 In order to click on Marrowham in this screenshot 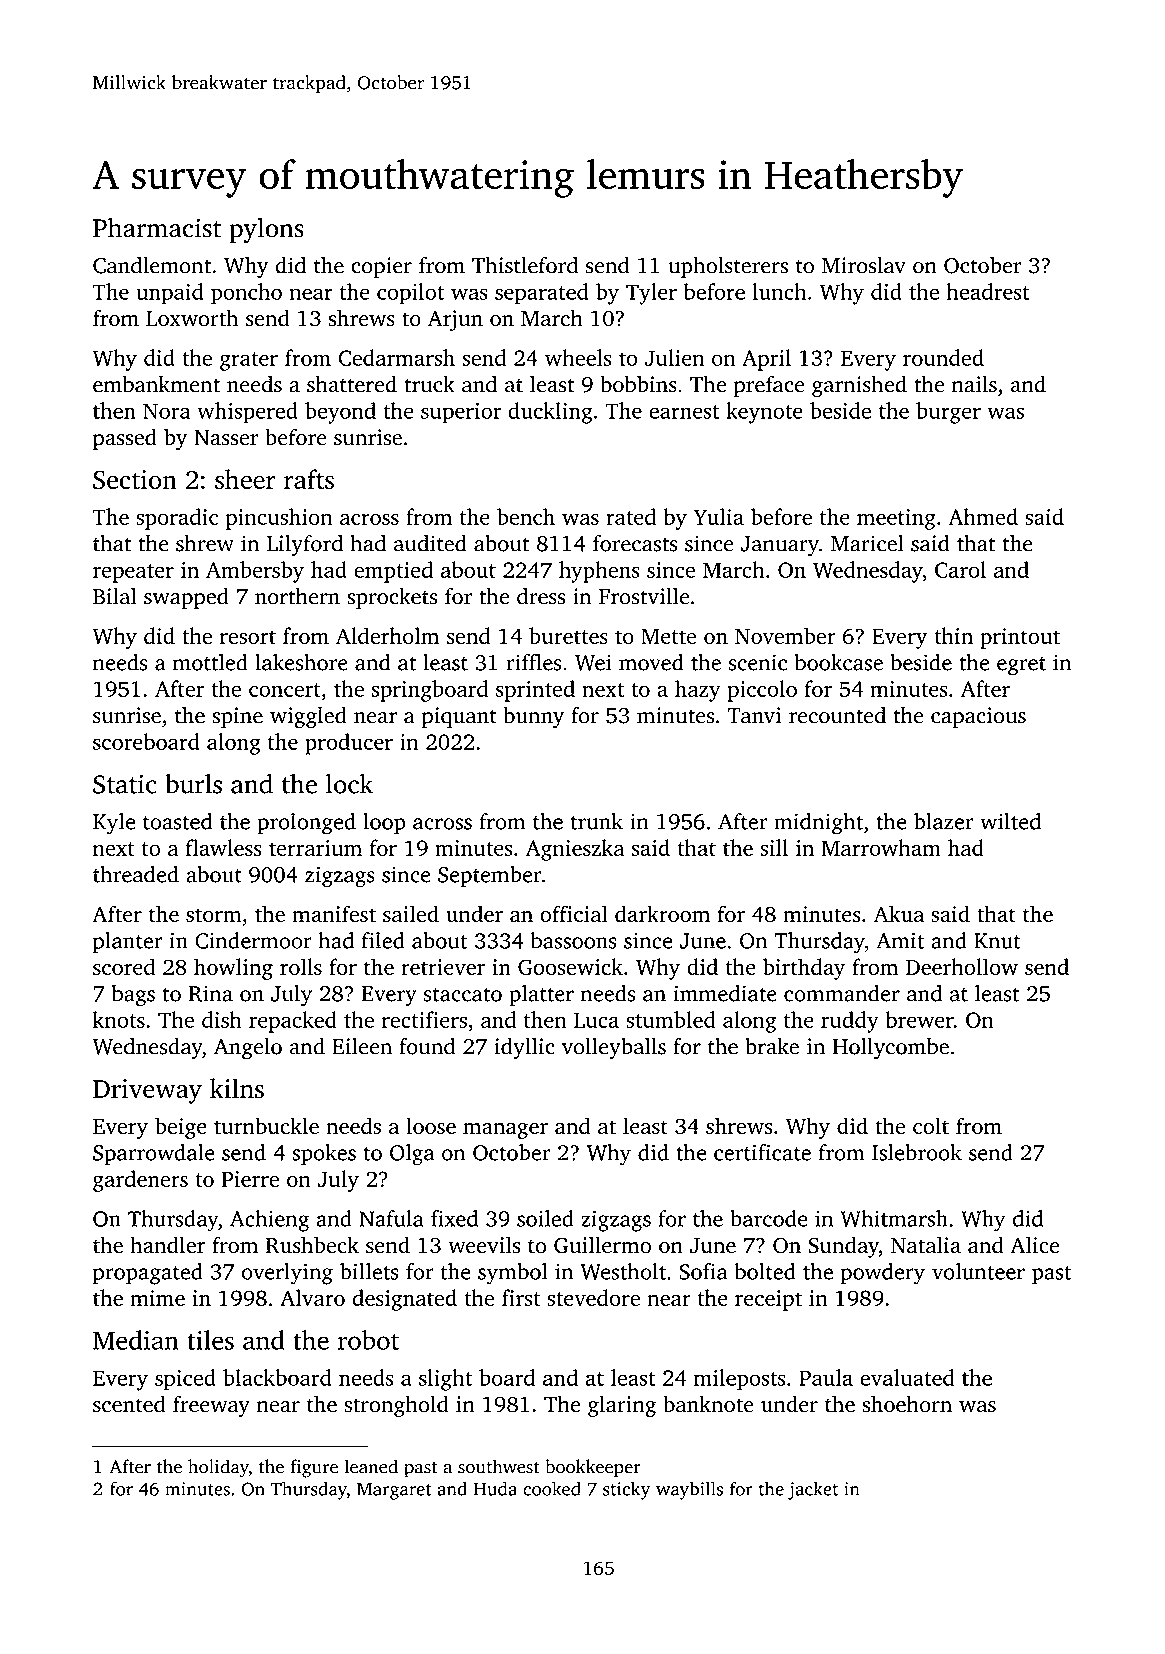, I will do `click(881, 847)`.
